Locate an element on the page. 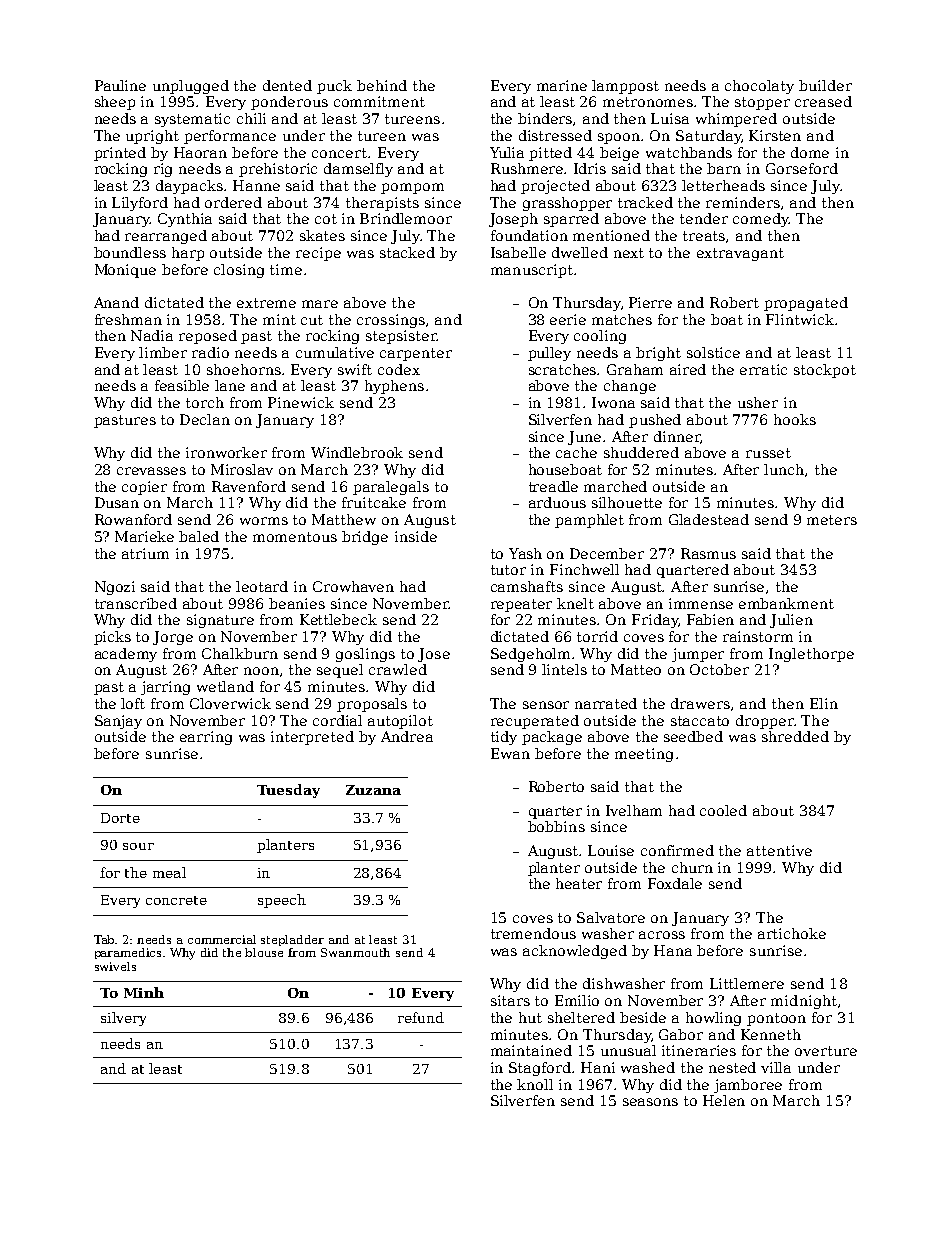  Yulia is located at coordinates (507, 152).
